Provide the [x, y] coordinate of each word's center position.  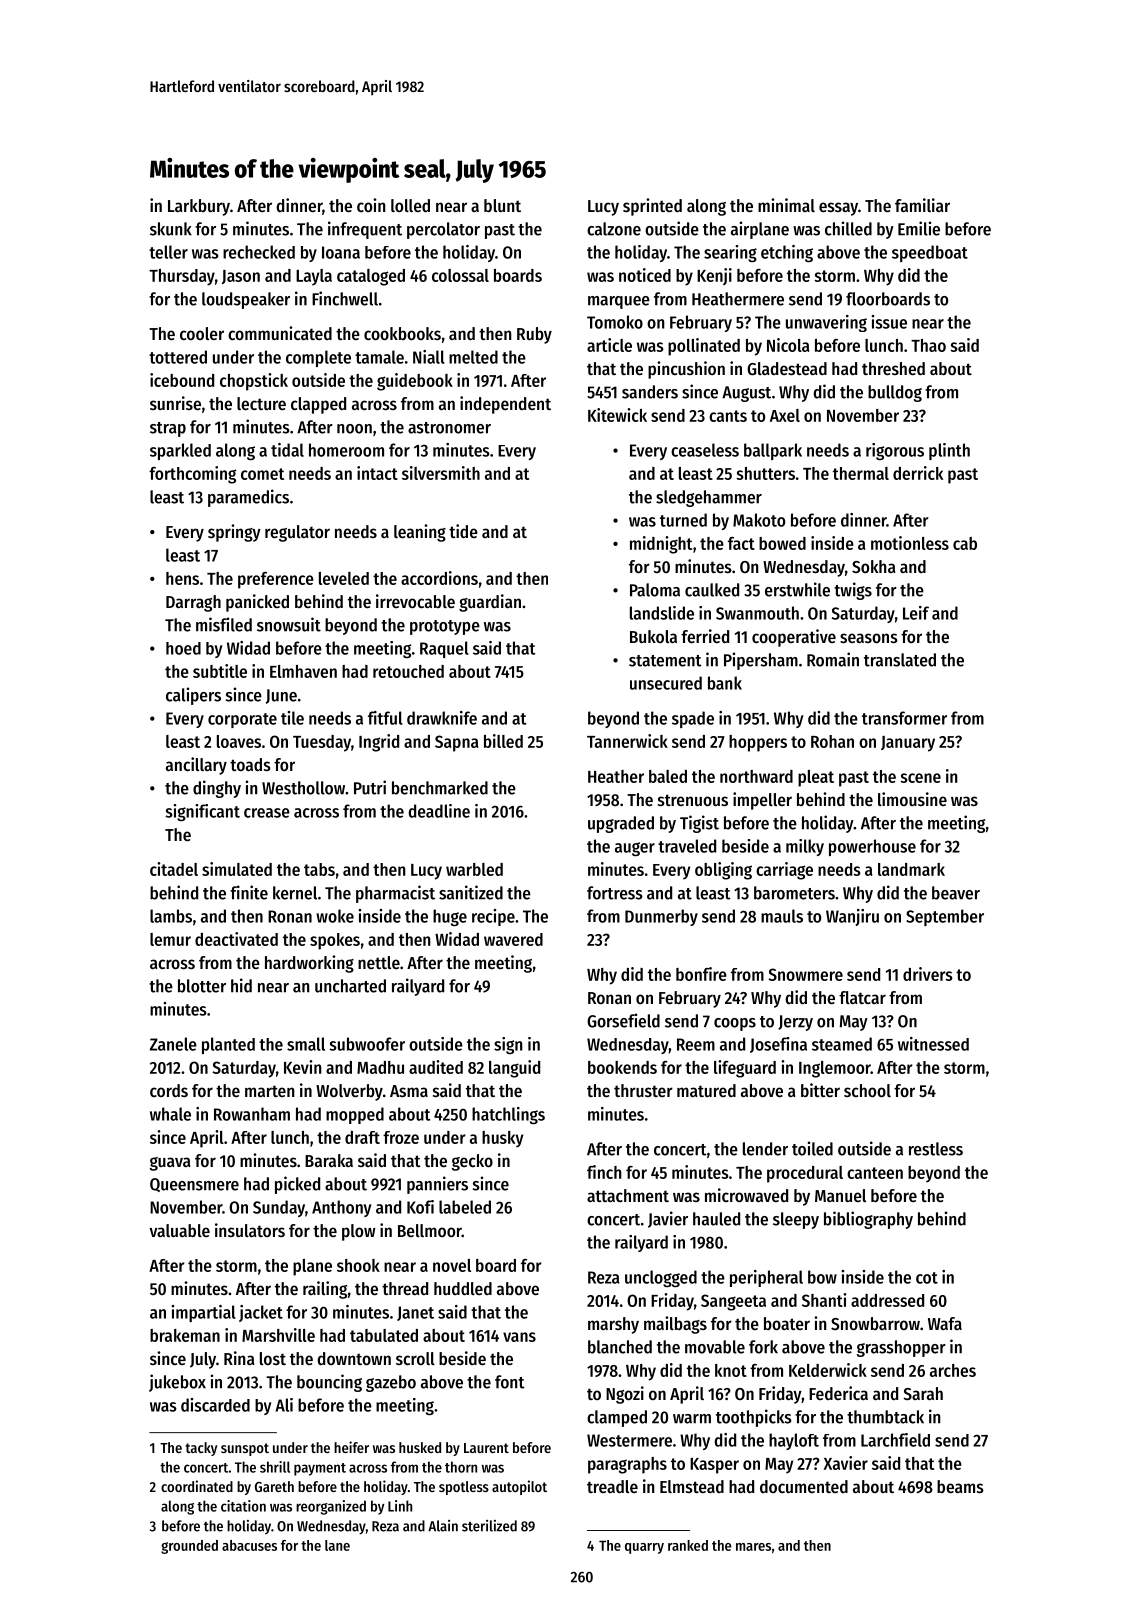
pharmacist [395, 894]
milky [805, 847]
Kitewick [617, 415]
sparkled [180, 451]
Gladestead [787, 368]
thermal [861, 473]
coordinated [197, 1486]
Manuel [840, 1195]
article [609, 345]
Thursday [182, 277]
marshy [613, 1325]
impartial [204, 1313]
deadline [439, 811]
